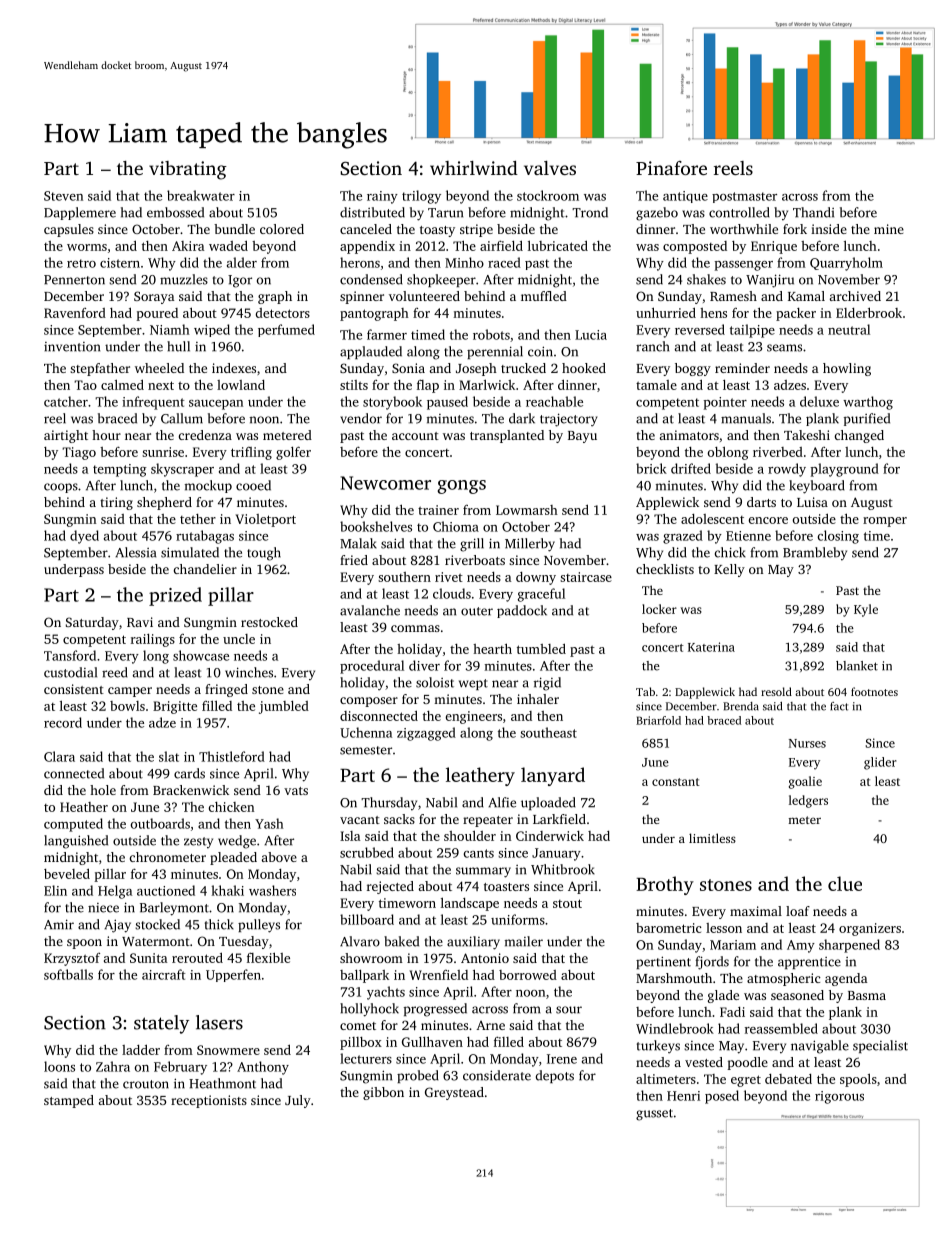 The width and height of the screenshot is (952, 1233). What do you see at coordinates (461, 487) in the screenshot?
I see `gongs` at bounding box center [461, 487].
